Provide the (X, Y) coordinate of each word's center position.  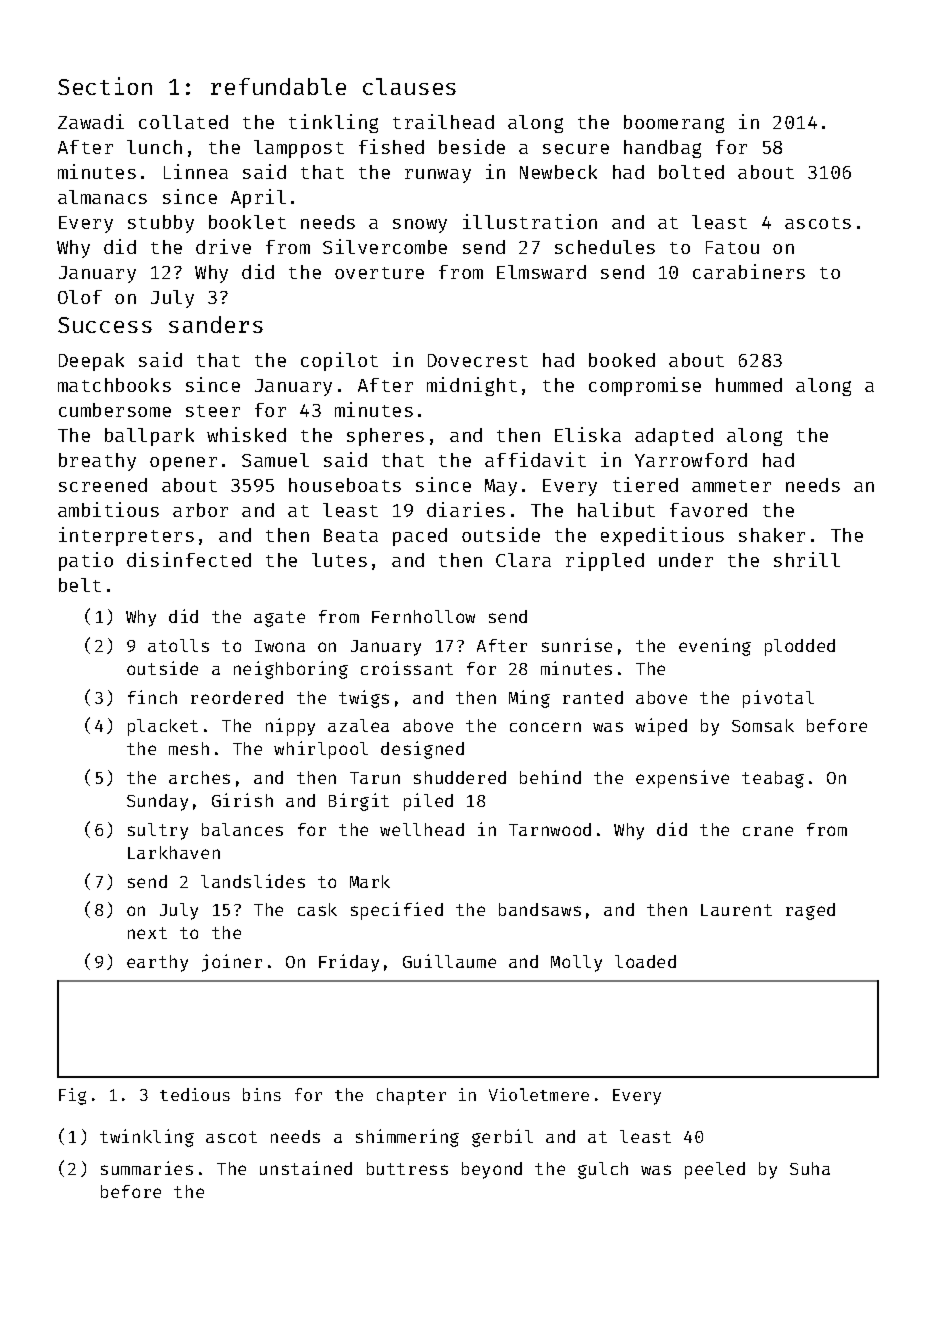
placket (163, 727)
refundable (278, 86)
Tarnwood (550, 829)
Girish (242, 800)
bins (262, 1094)
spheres (385, 437)
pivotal (778, 699)
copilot (339, 361)
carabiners (749, 271)
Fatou (732, 247)
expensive (682, 779)
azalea (358, 725)
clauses (409, 86)
